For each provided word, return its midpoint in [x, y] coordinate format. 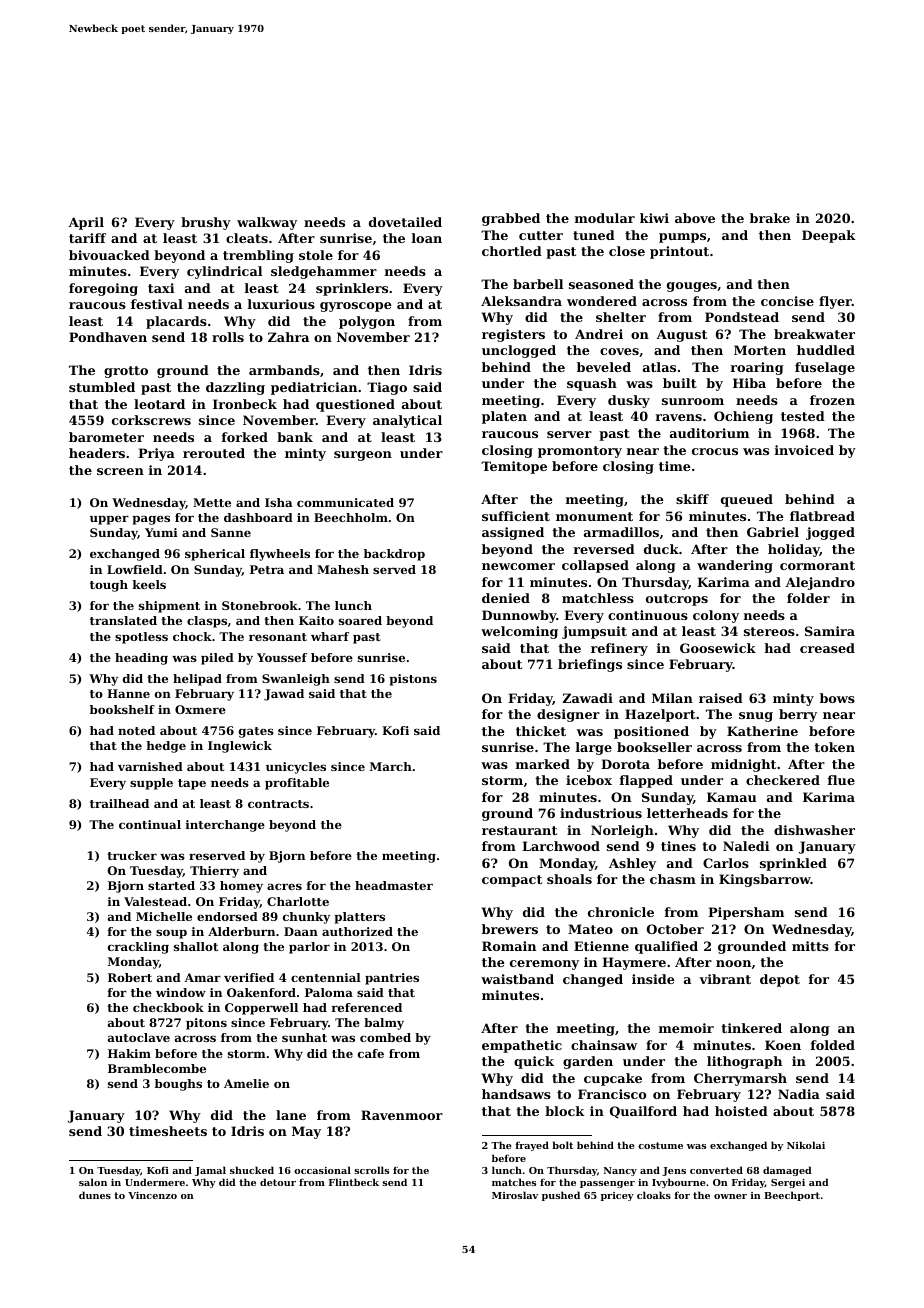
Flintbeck [354, 1182]
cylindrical [224, 272]
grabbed [511, 219]
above [695, 218]
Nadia [799, 1094]
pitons [206, 1024]
